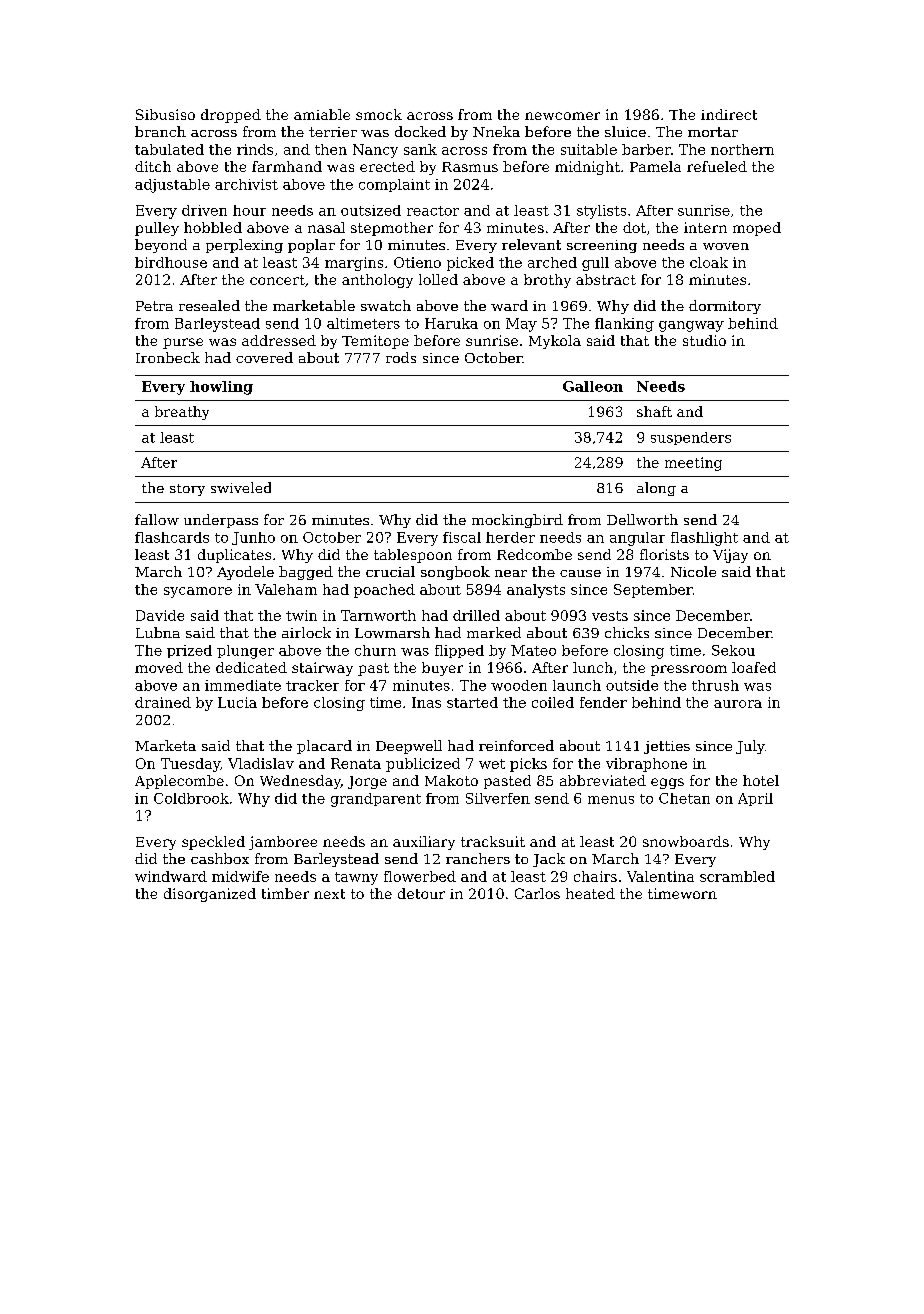 The height and width of the image is (1314, 924). I want to click on newcomer, so click(562, 116).
